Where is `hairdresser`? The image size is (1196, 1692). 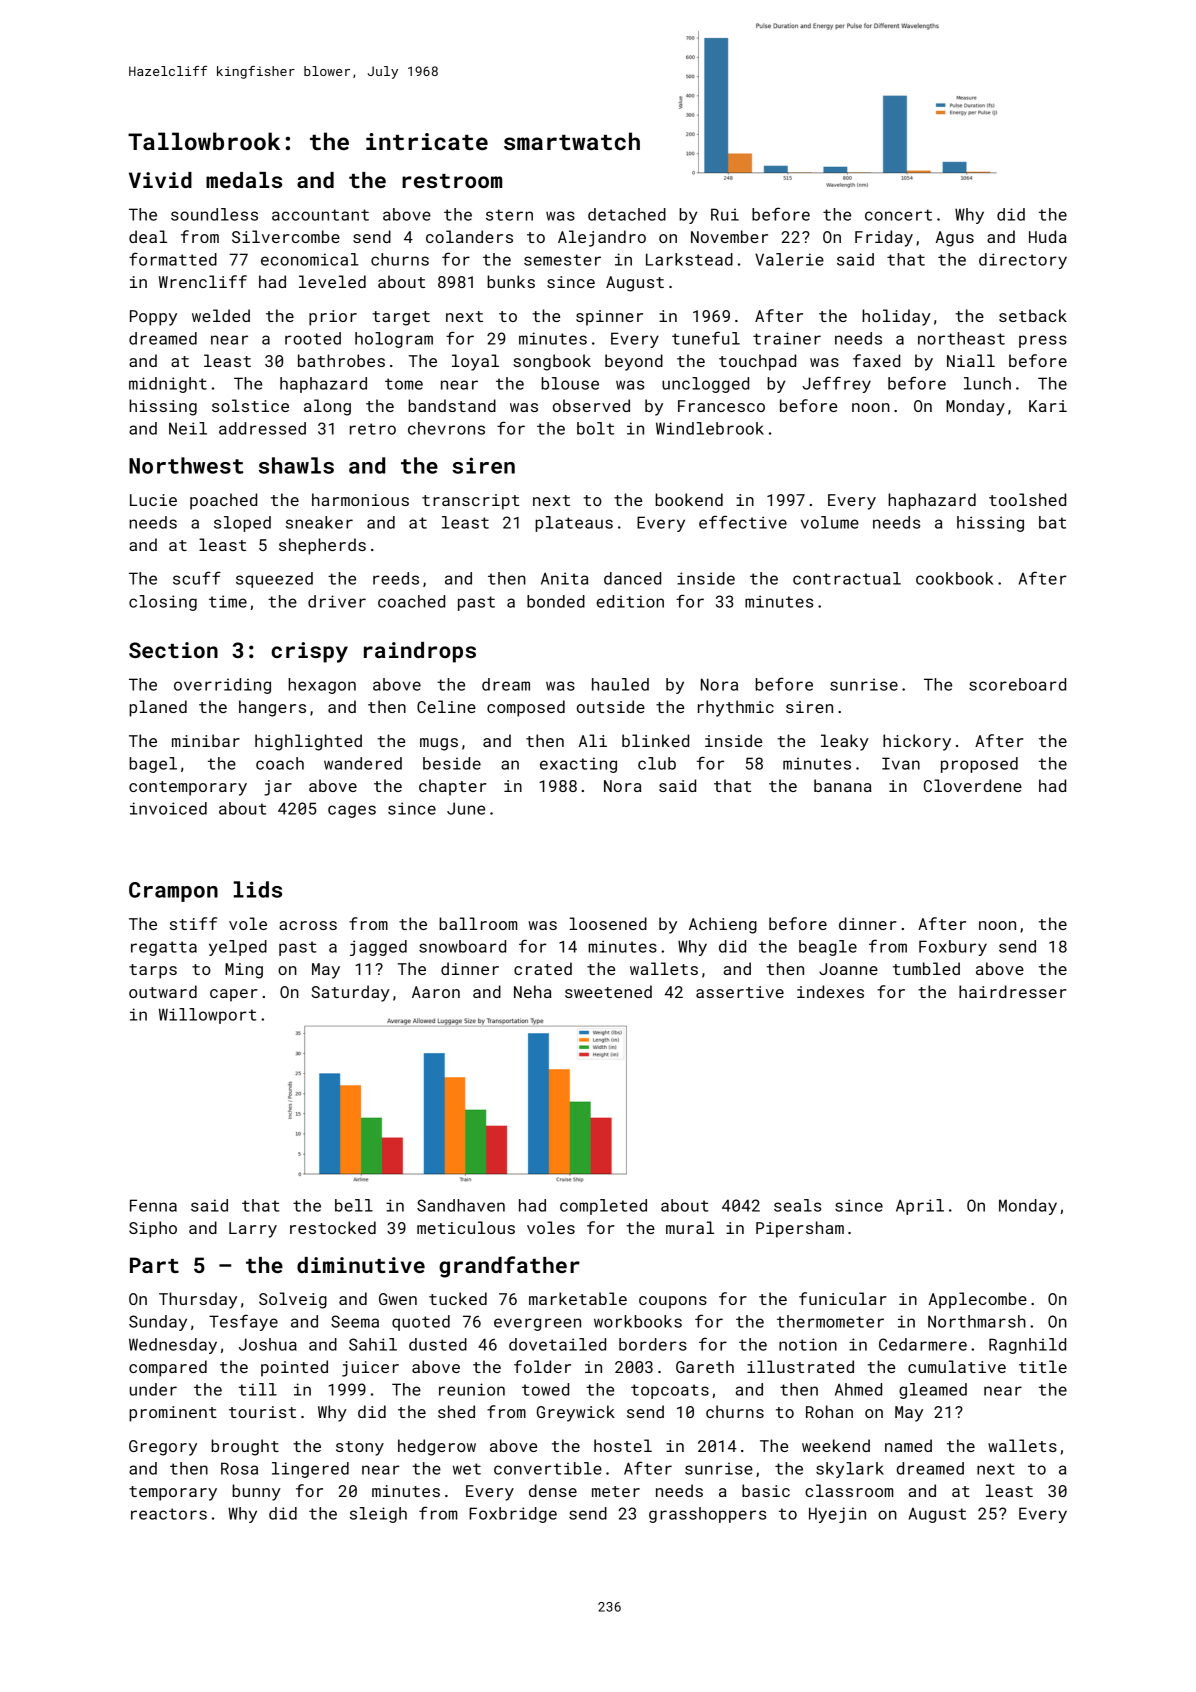 hairdresser is located at coordinates (1013, 991).
